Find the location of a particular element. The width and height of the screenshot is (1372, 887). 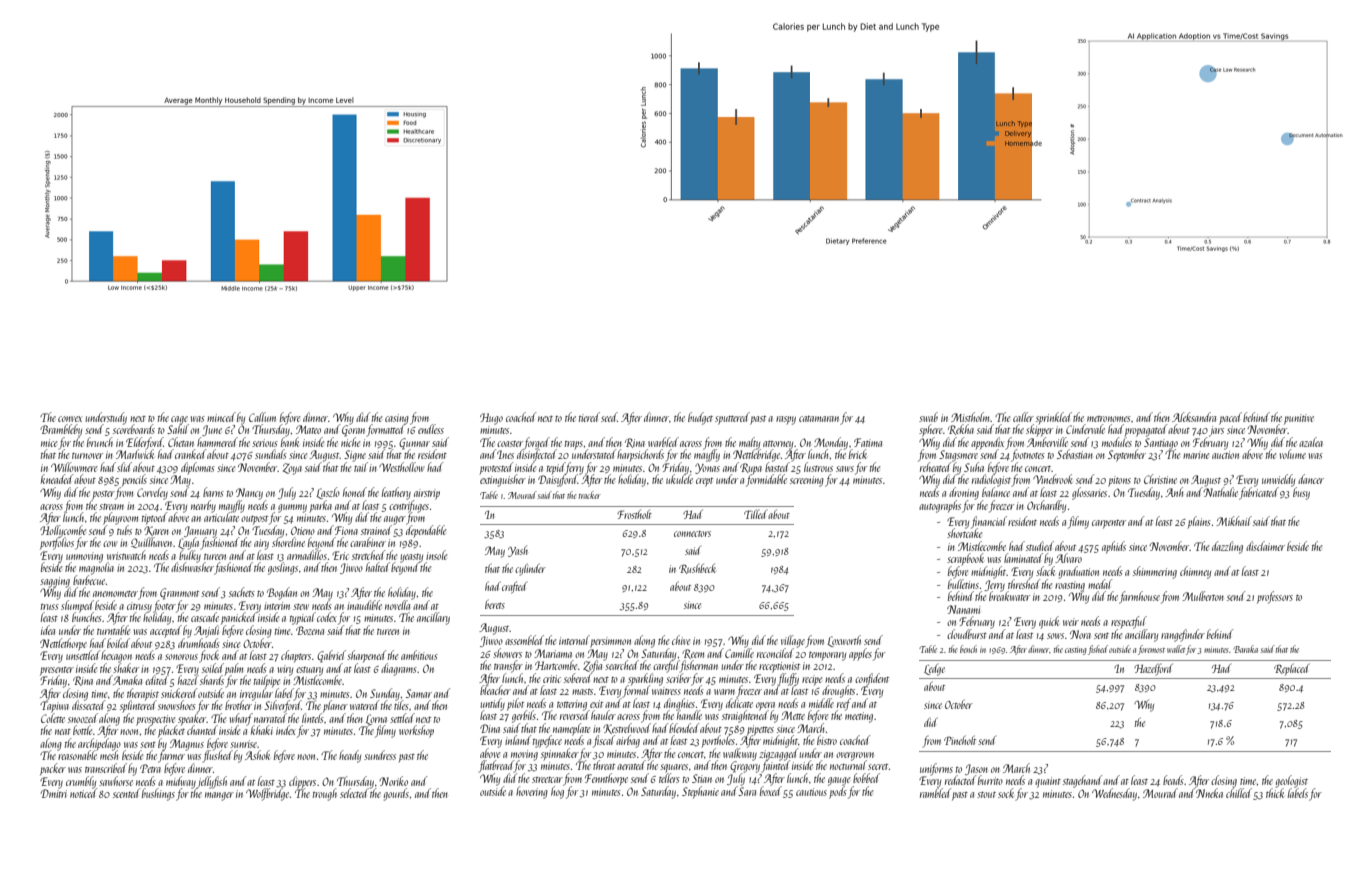

plains is located at coordinates (1199, 522).
